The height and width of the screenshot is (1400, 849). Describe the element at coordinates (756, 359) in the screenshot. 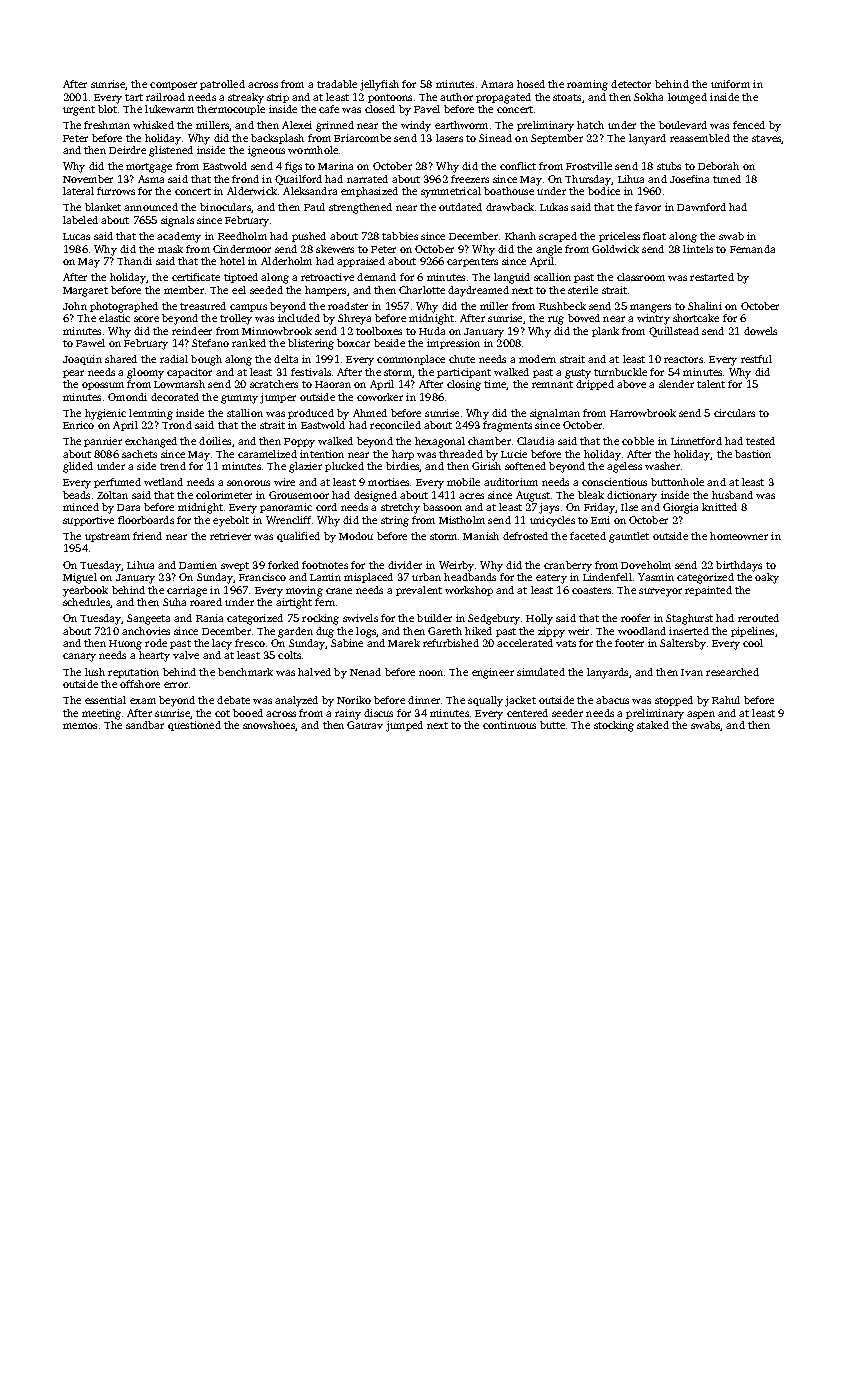

I see `restful` at that location.
